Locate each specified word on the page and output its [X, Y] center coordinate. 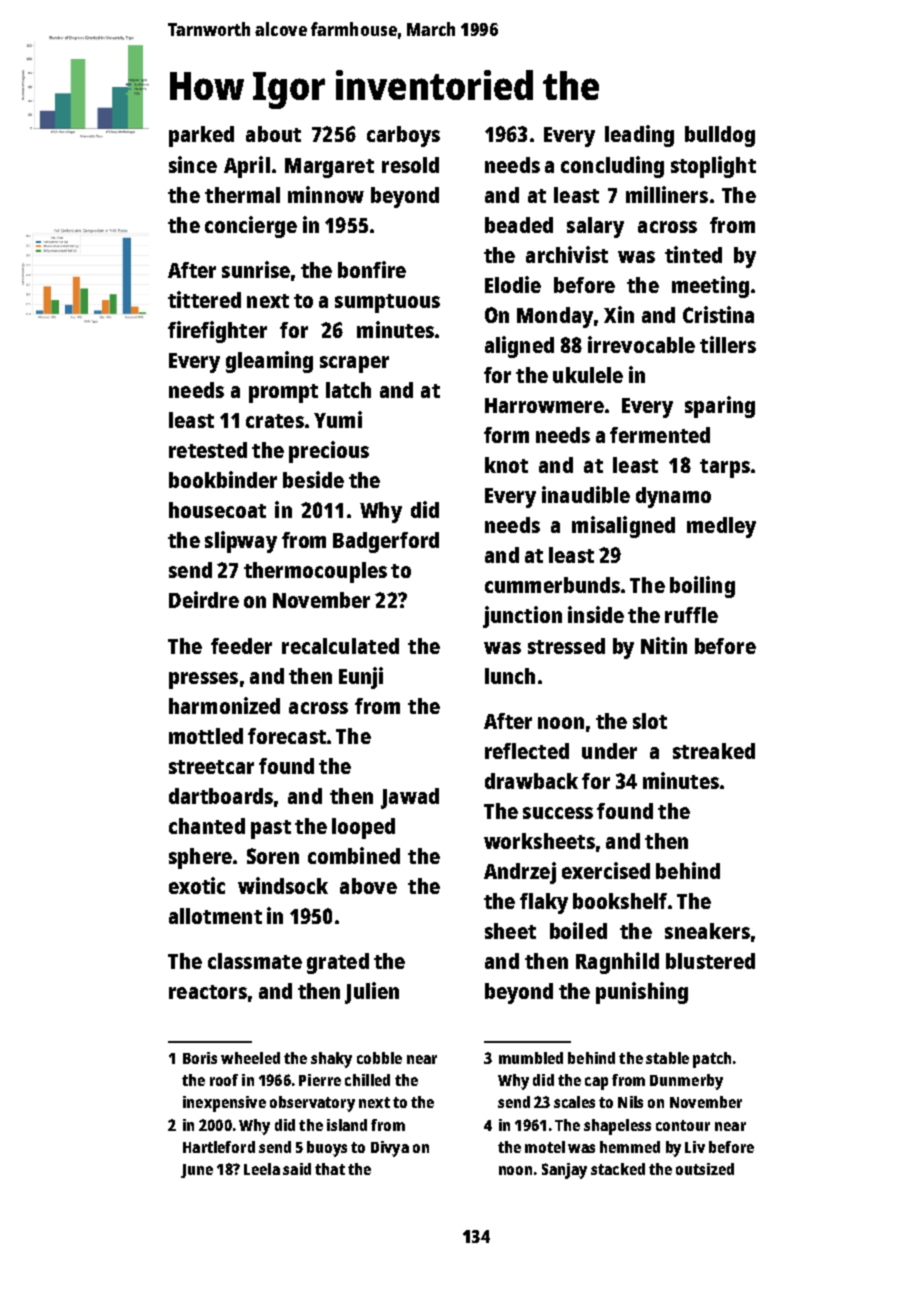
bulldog [720, 136]
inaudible [586, 494]
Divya [390, 1149]
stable [667, 1058]
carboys [403, 136]
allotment [215, 916]
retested [208, 450]
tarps [725, 468]
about [273, 134]
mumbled [531, 1058]
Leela [262, 1169]
